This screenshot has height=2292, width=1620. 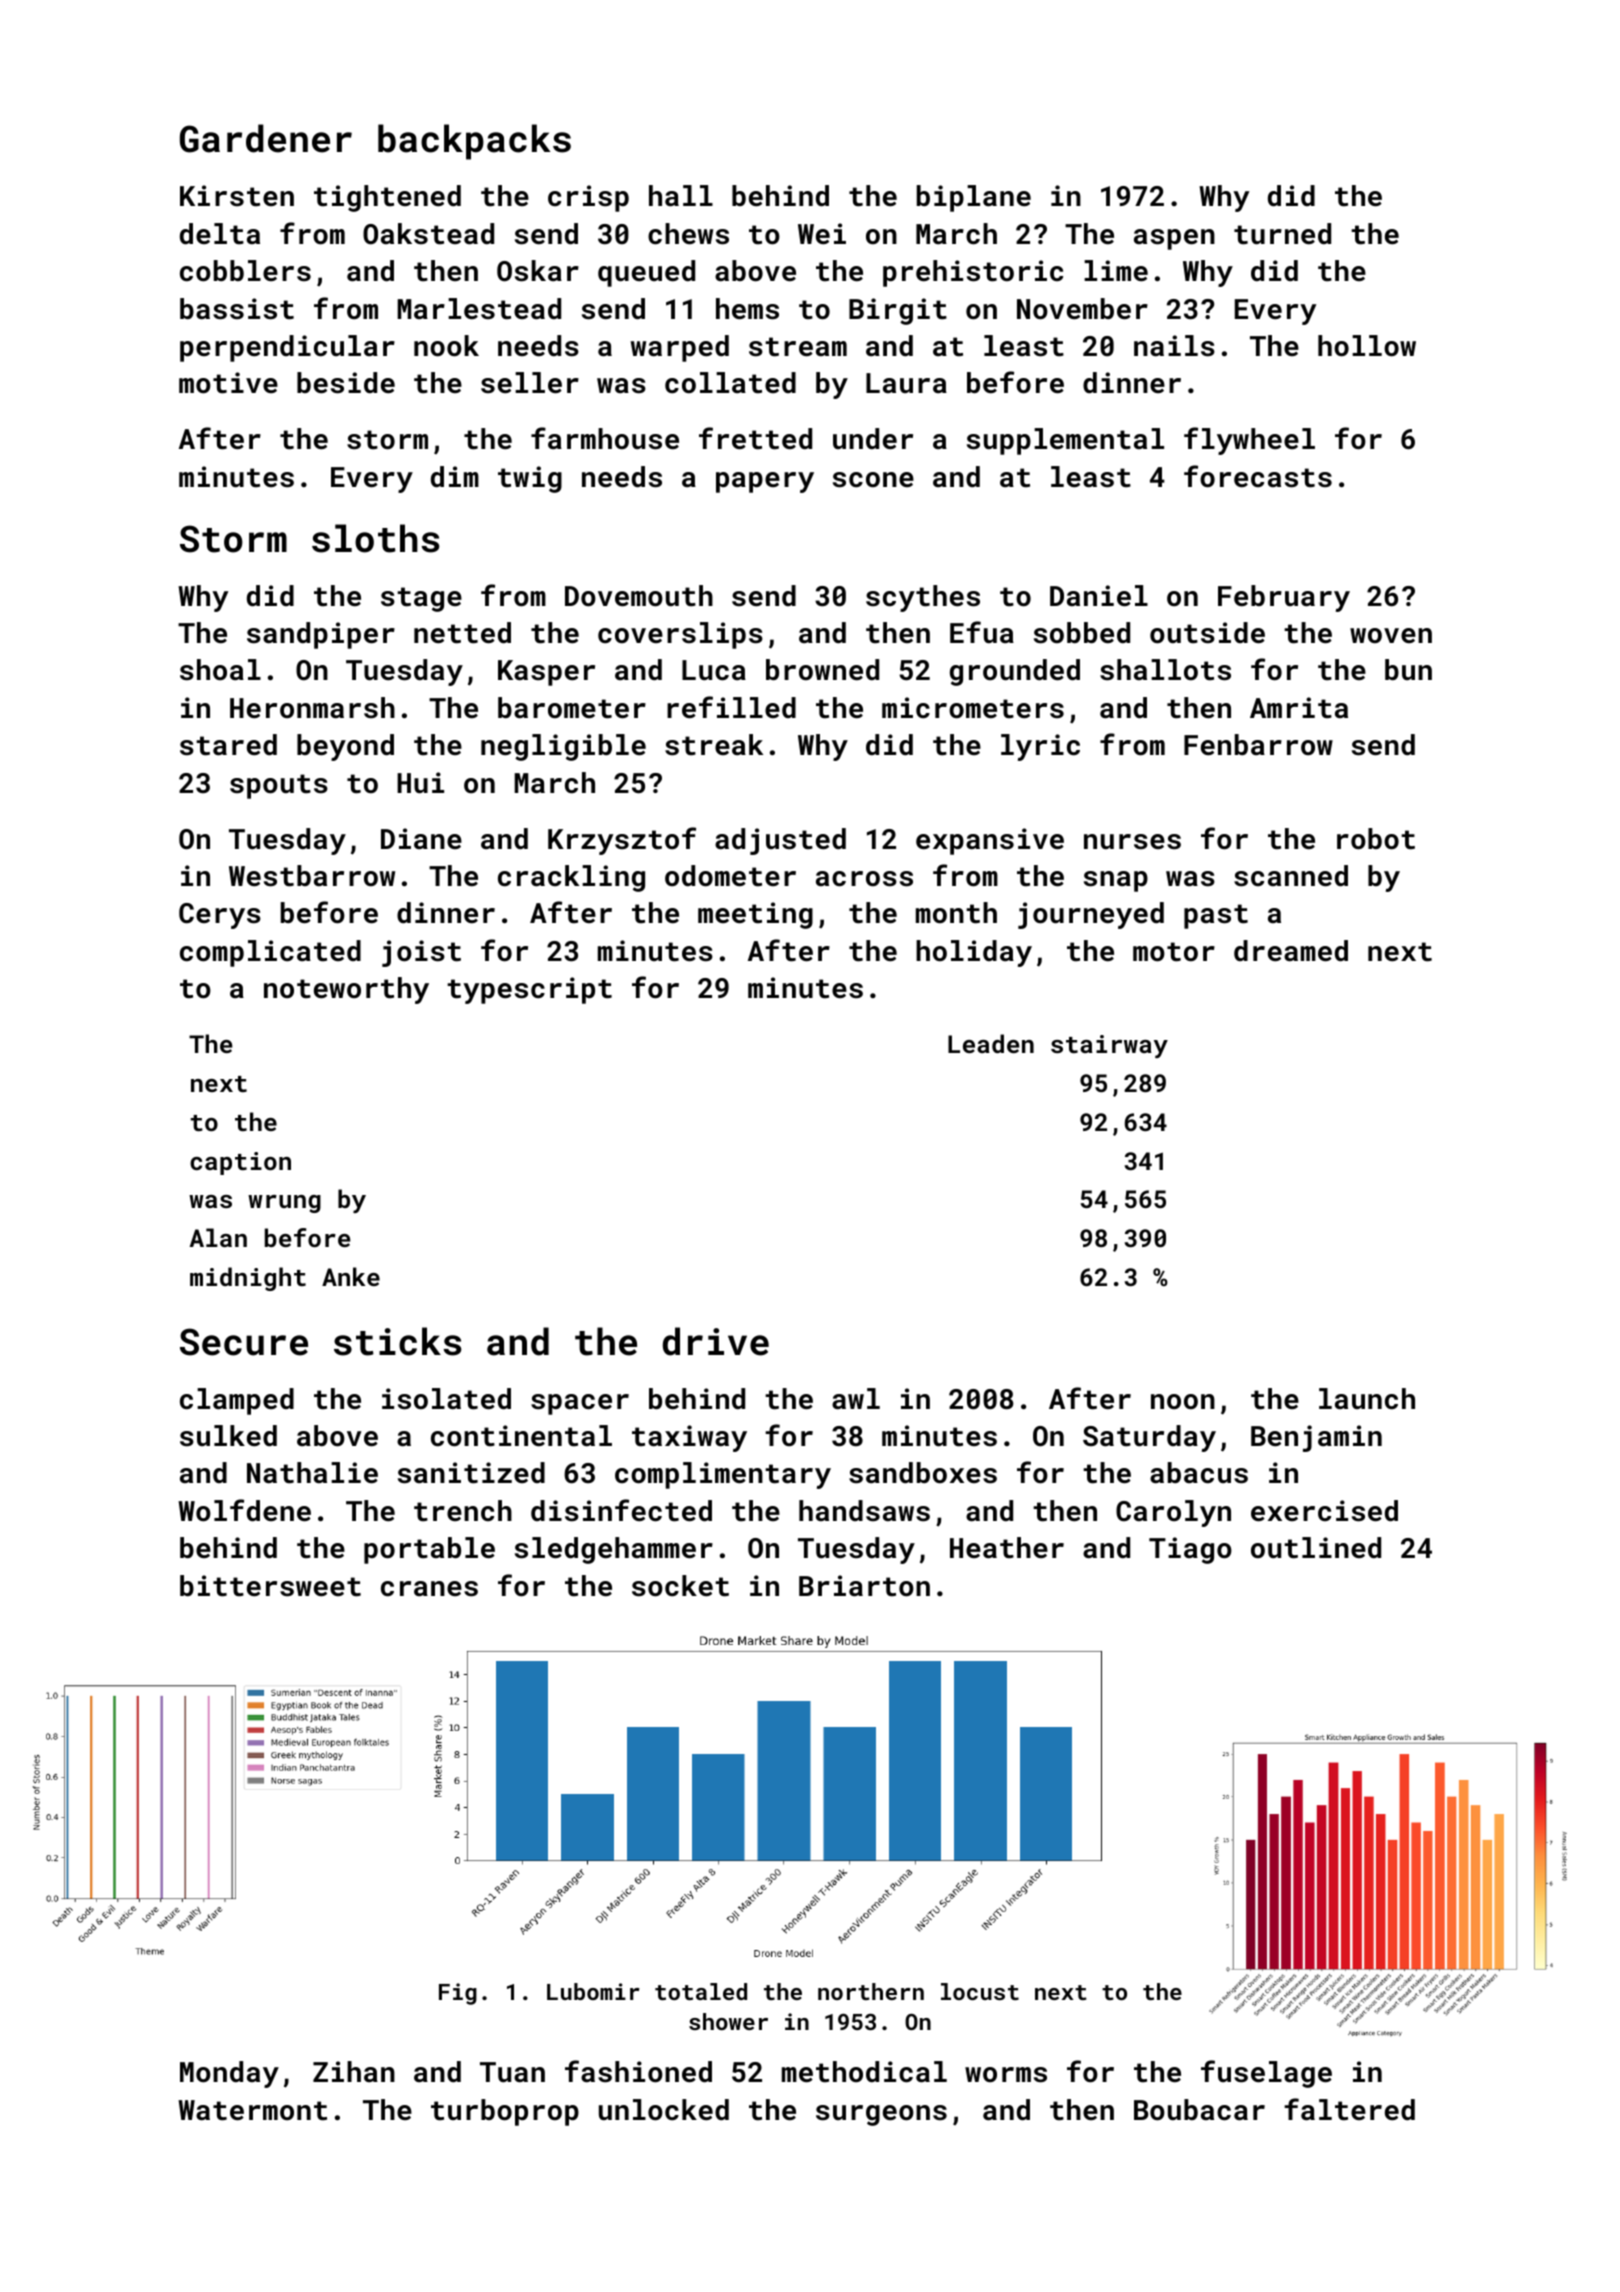 I want to click on biplane, so click(x=974, y=198).
